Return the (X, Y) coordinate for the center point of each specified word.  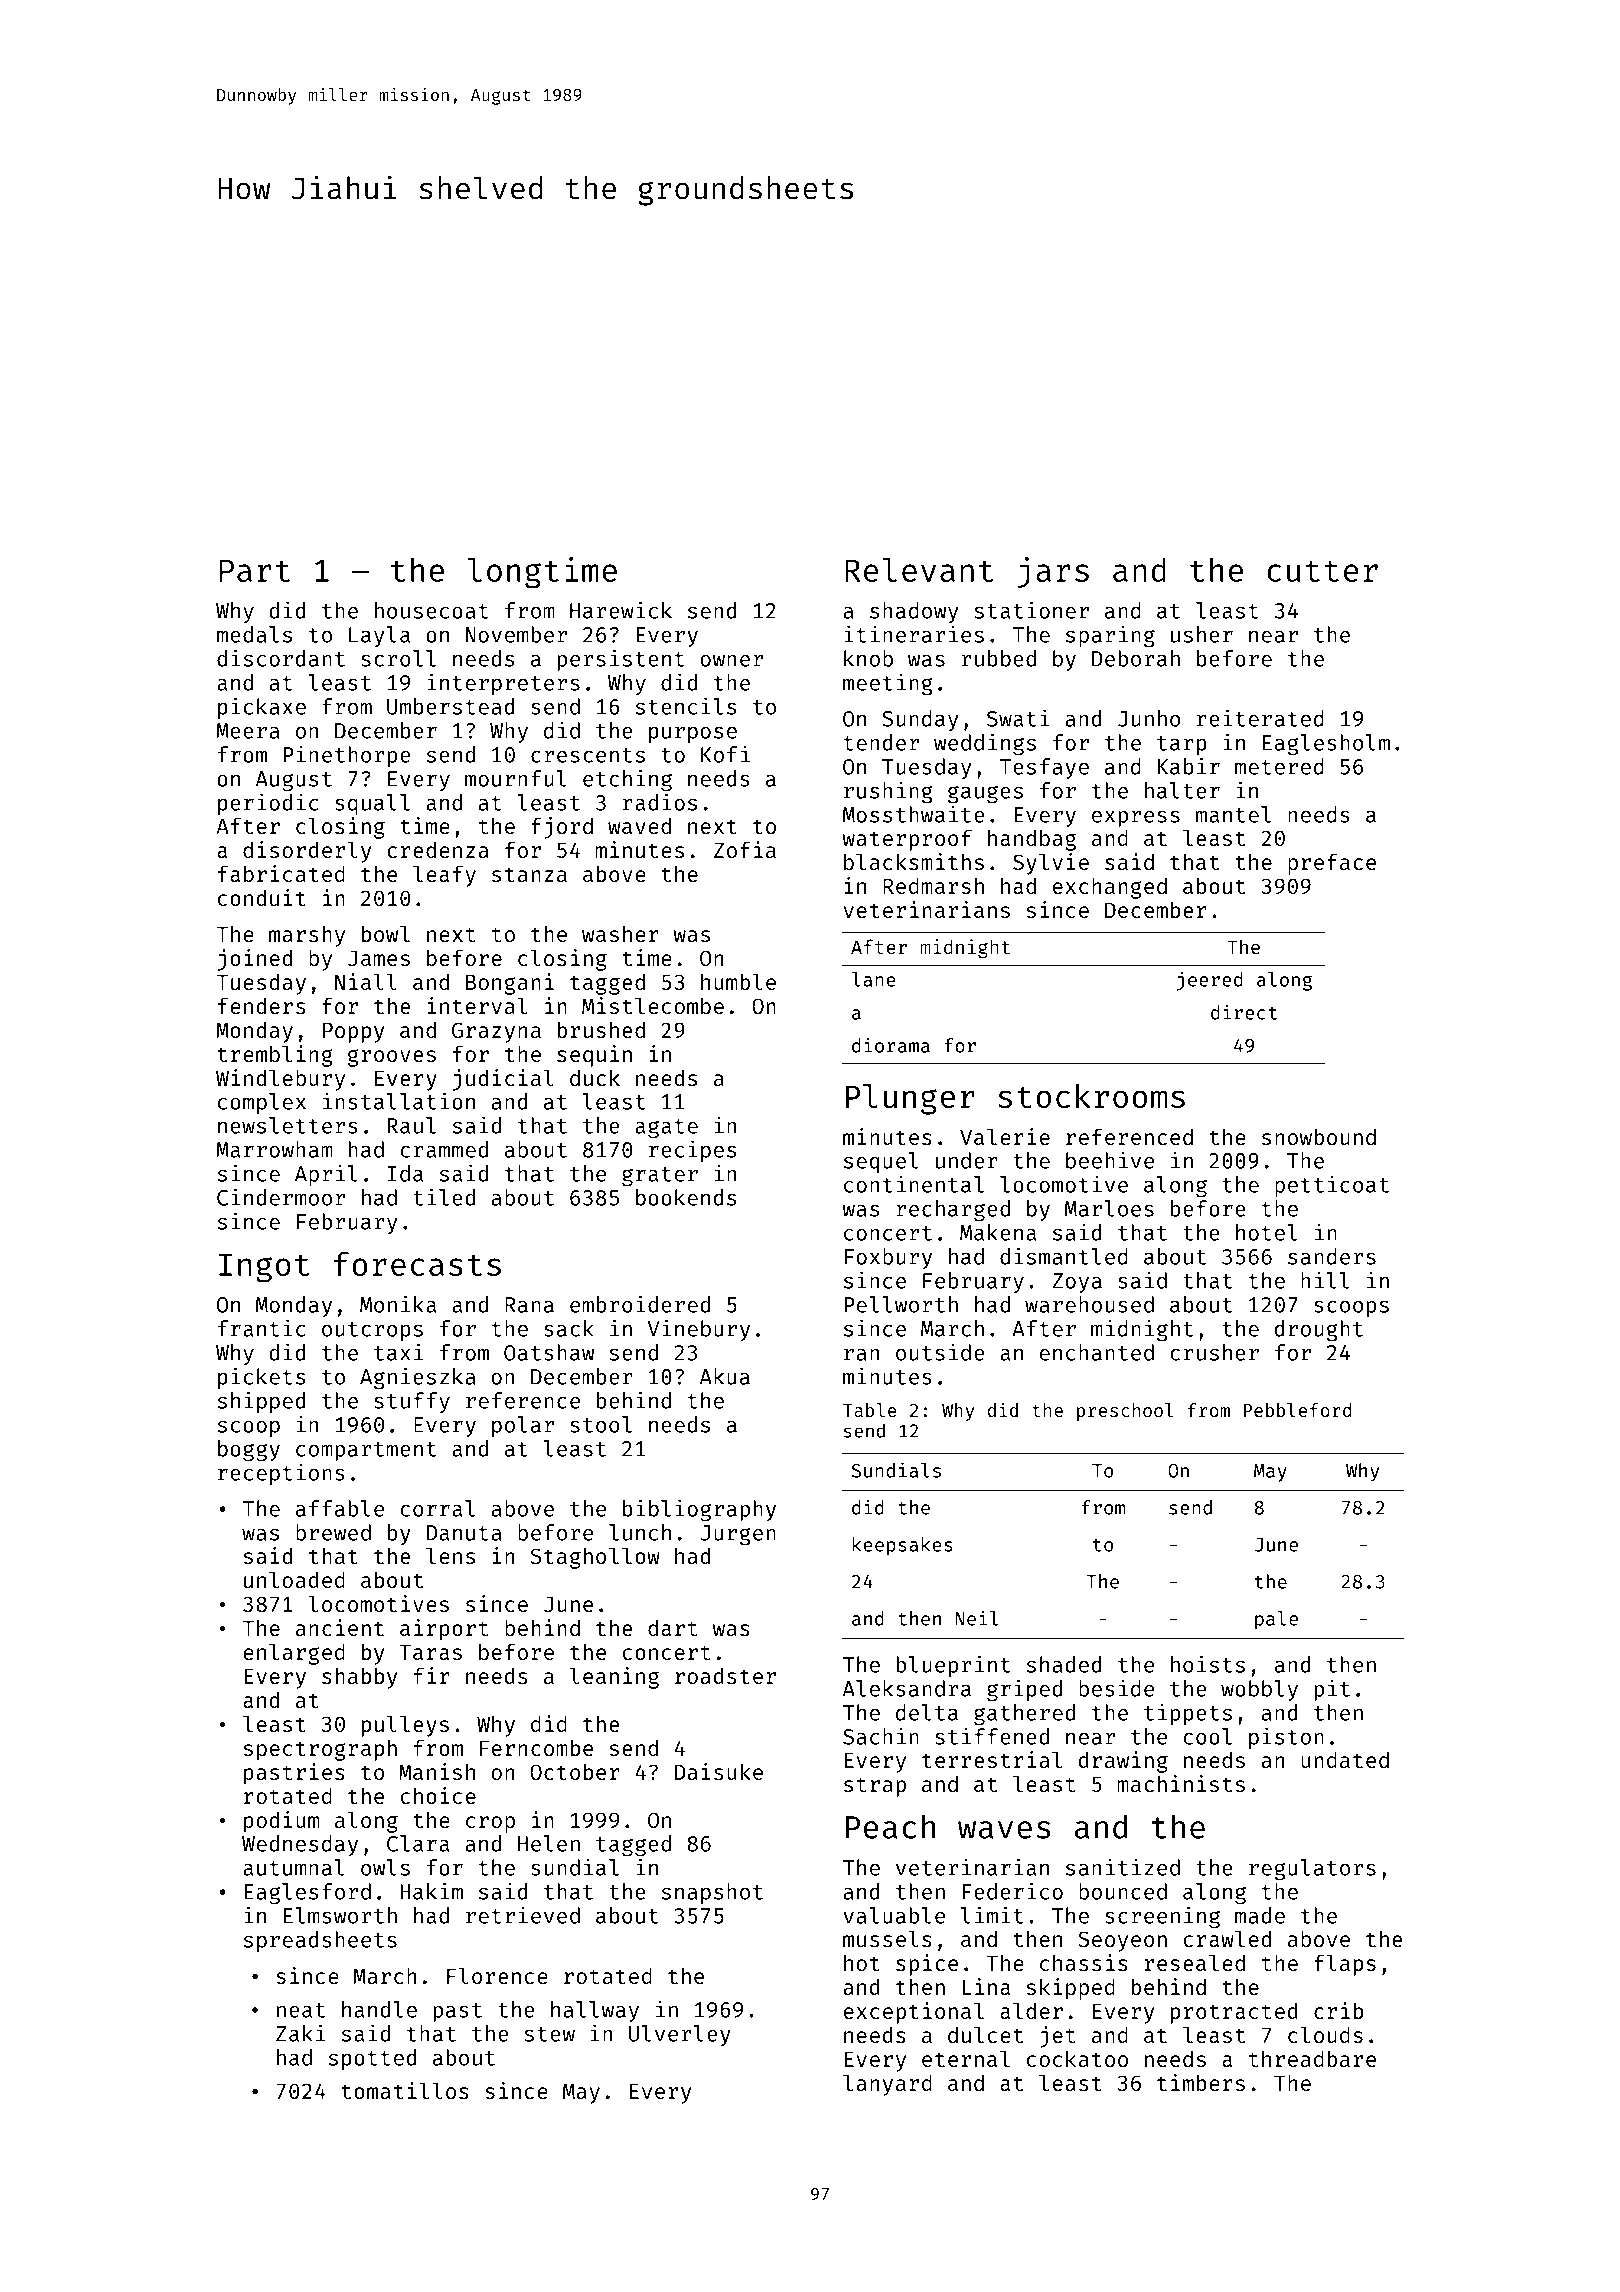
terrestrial (992, 1759)
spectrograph (320, 1750)
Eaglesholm (1326, 745)
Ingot (264, 1268)
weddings (985, 744)
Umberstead (450, 706)
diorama (891, 1045)
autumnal (294, 1867)
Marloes (1109, 1208)
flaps (1345, 1965)
